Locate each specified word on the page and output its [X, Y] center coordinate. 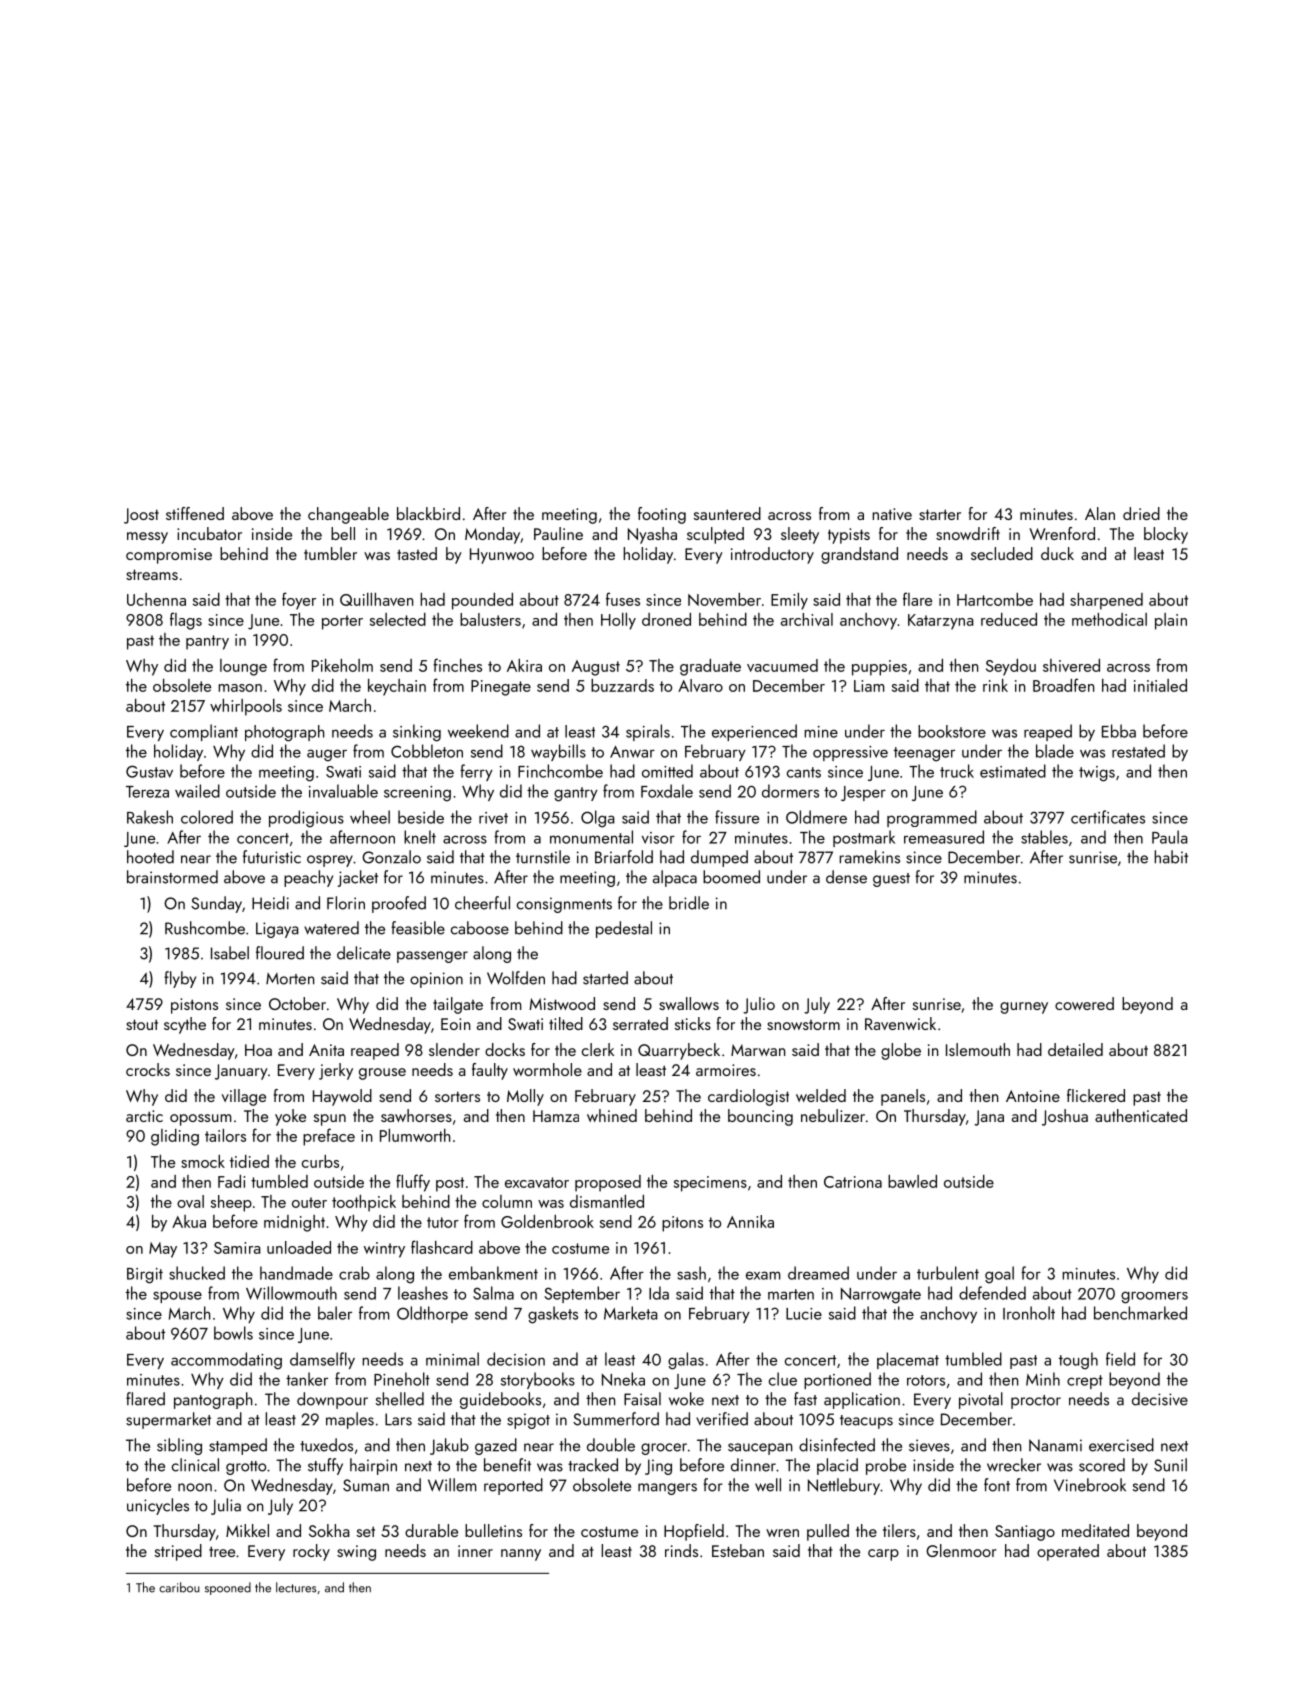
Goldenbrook [547, 1221]
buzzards [622, 685]
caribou [179, 1587]
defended [992, 1293]
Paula [1170, 837]
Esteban [738, 1550]
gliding [175, 1137]
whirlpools [246, 707]
